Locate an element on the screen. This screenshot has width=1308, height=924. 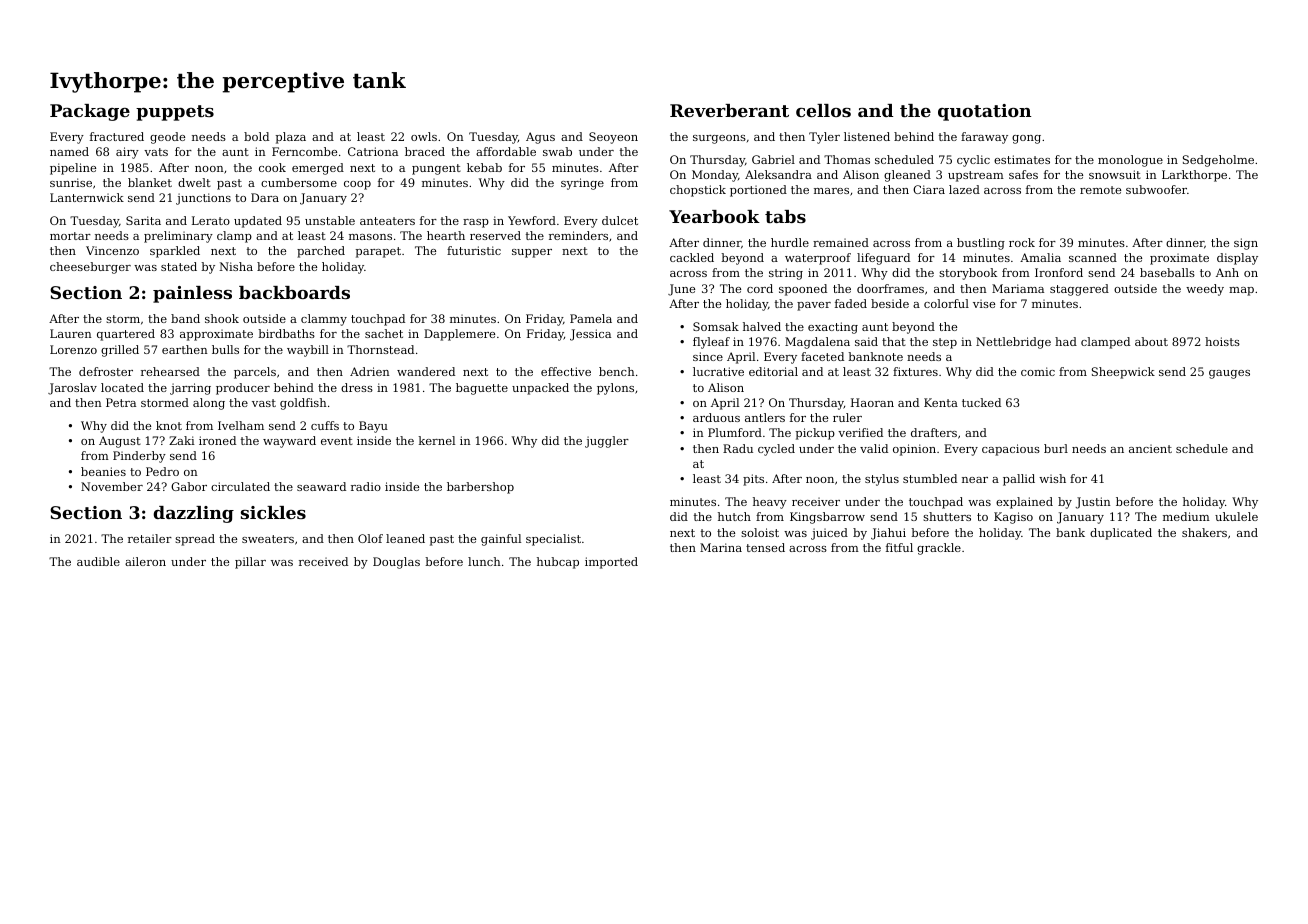
Agus is located at coordinates (540, 138).
